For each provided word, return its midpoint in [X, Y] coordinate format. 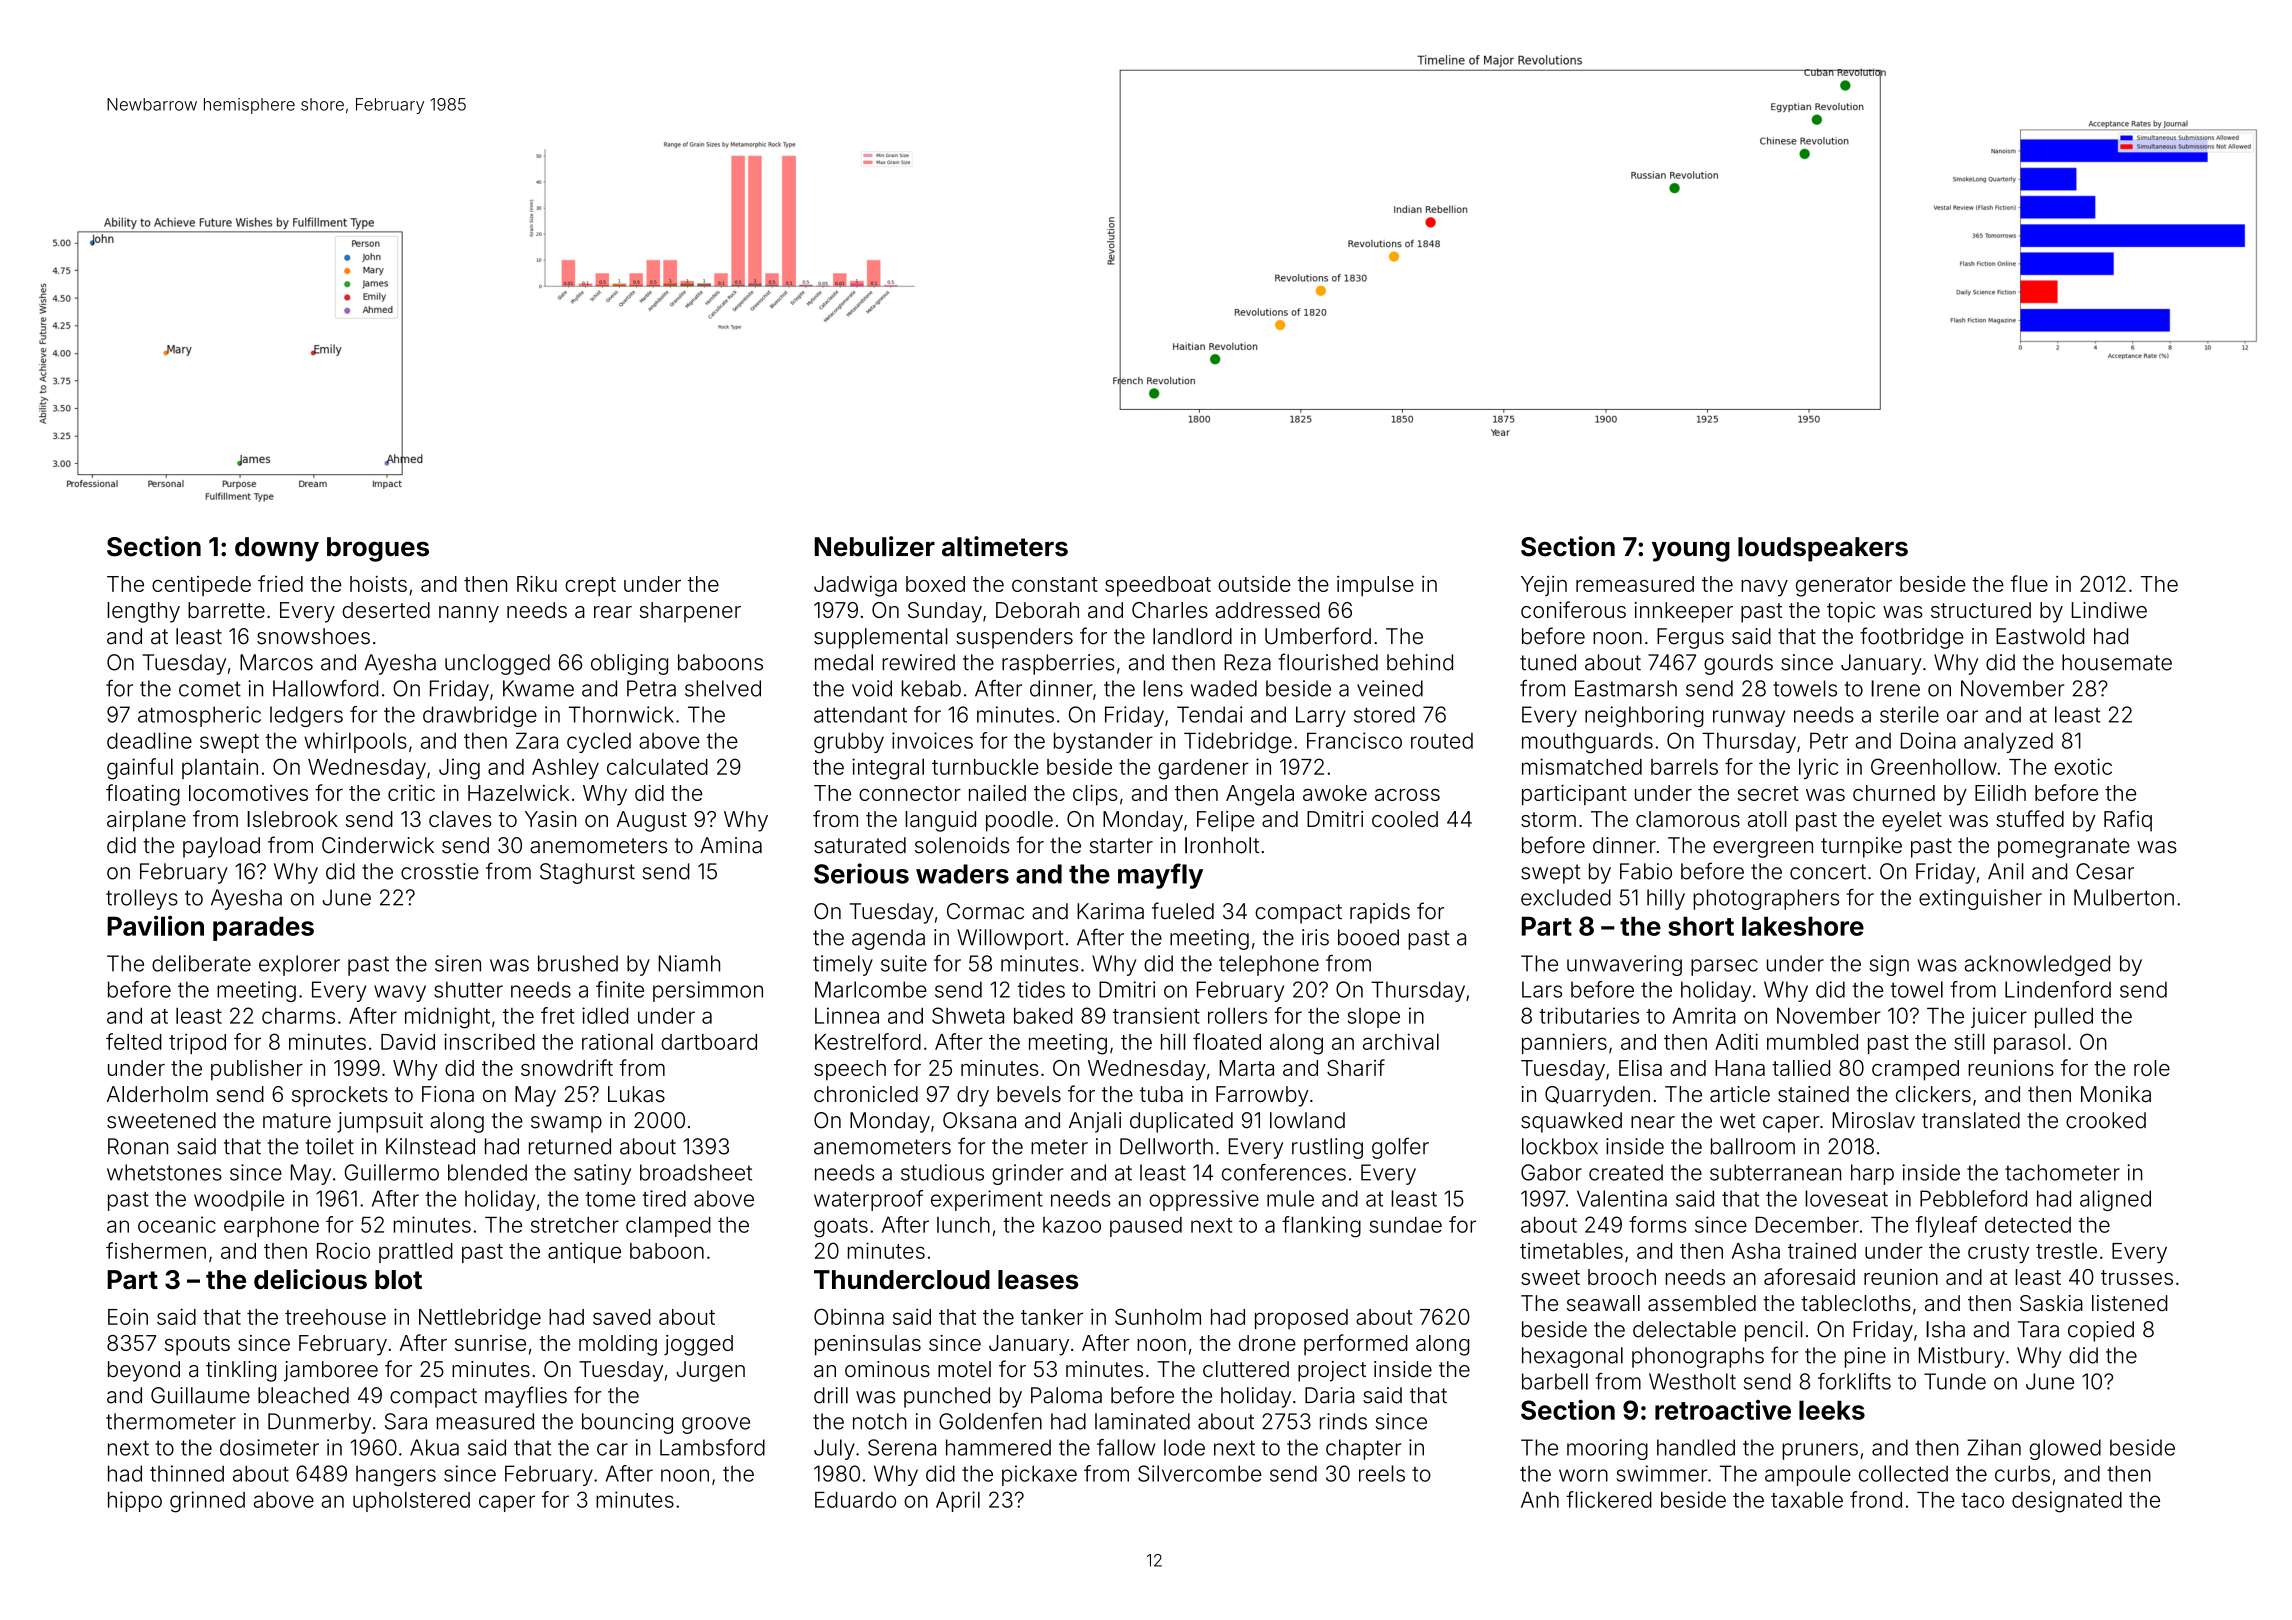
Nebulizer [875, 546]
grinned [207, 1502]
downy [277, 549]
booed [1368, 937]
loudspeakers [1823, 549]
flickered [1609, 1499]
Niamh [689, 963]
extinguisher [1980, 899]
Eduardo [855, 1500]
